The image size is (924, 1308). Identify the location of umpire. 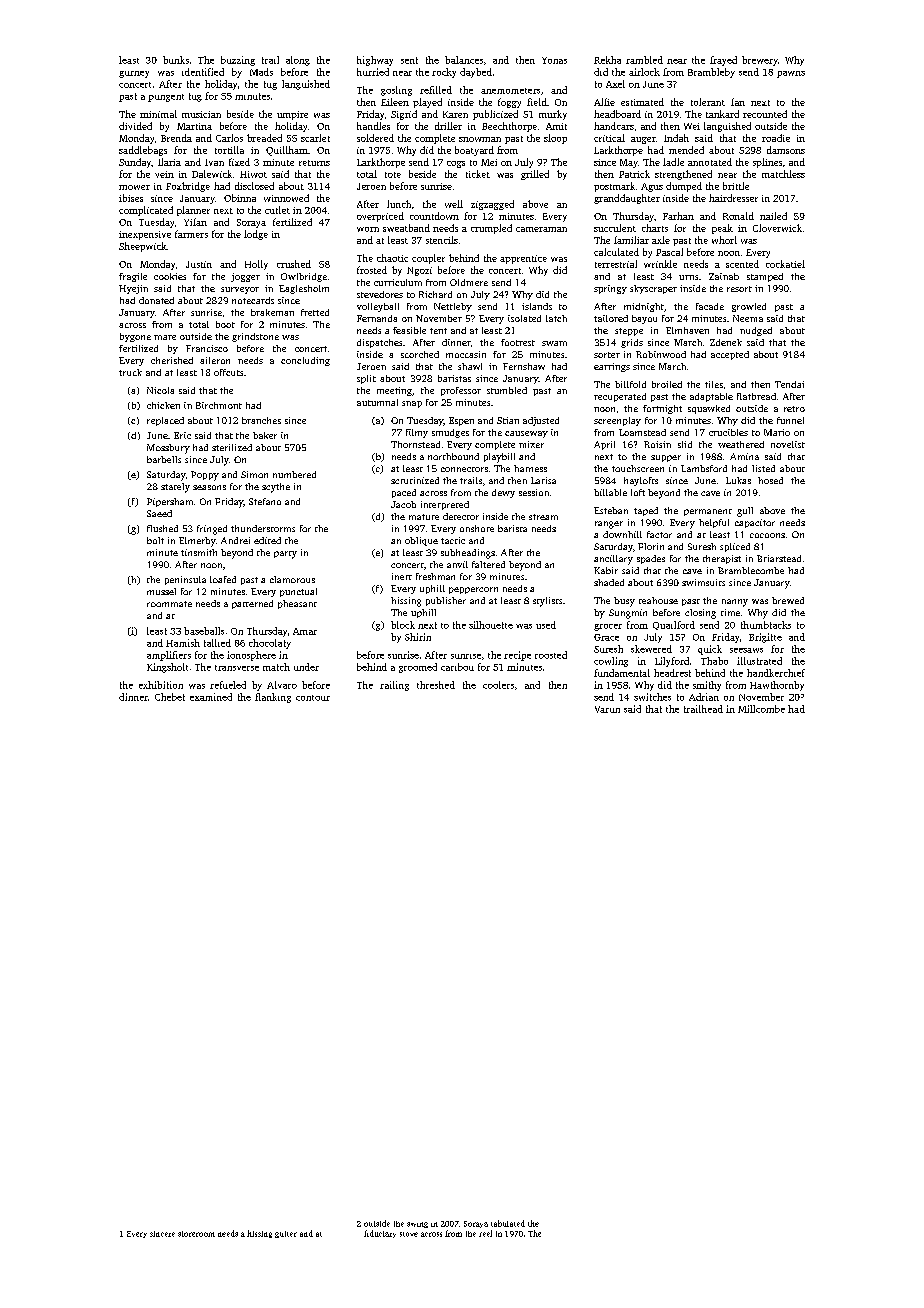
(292, 115).
